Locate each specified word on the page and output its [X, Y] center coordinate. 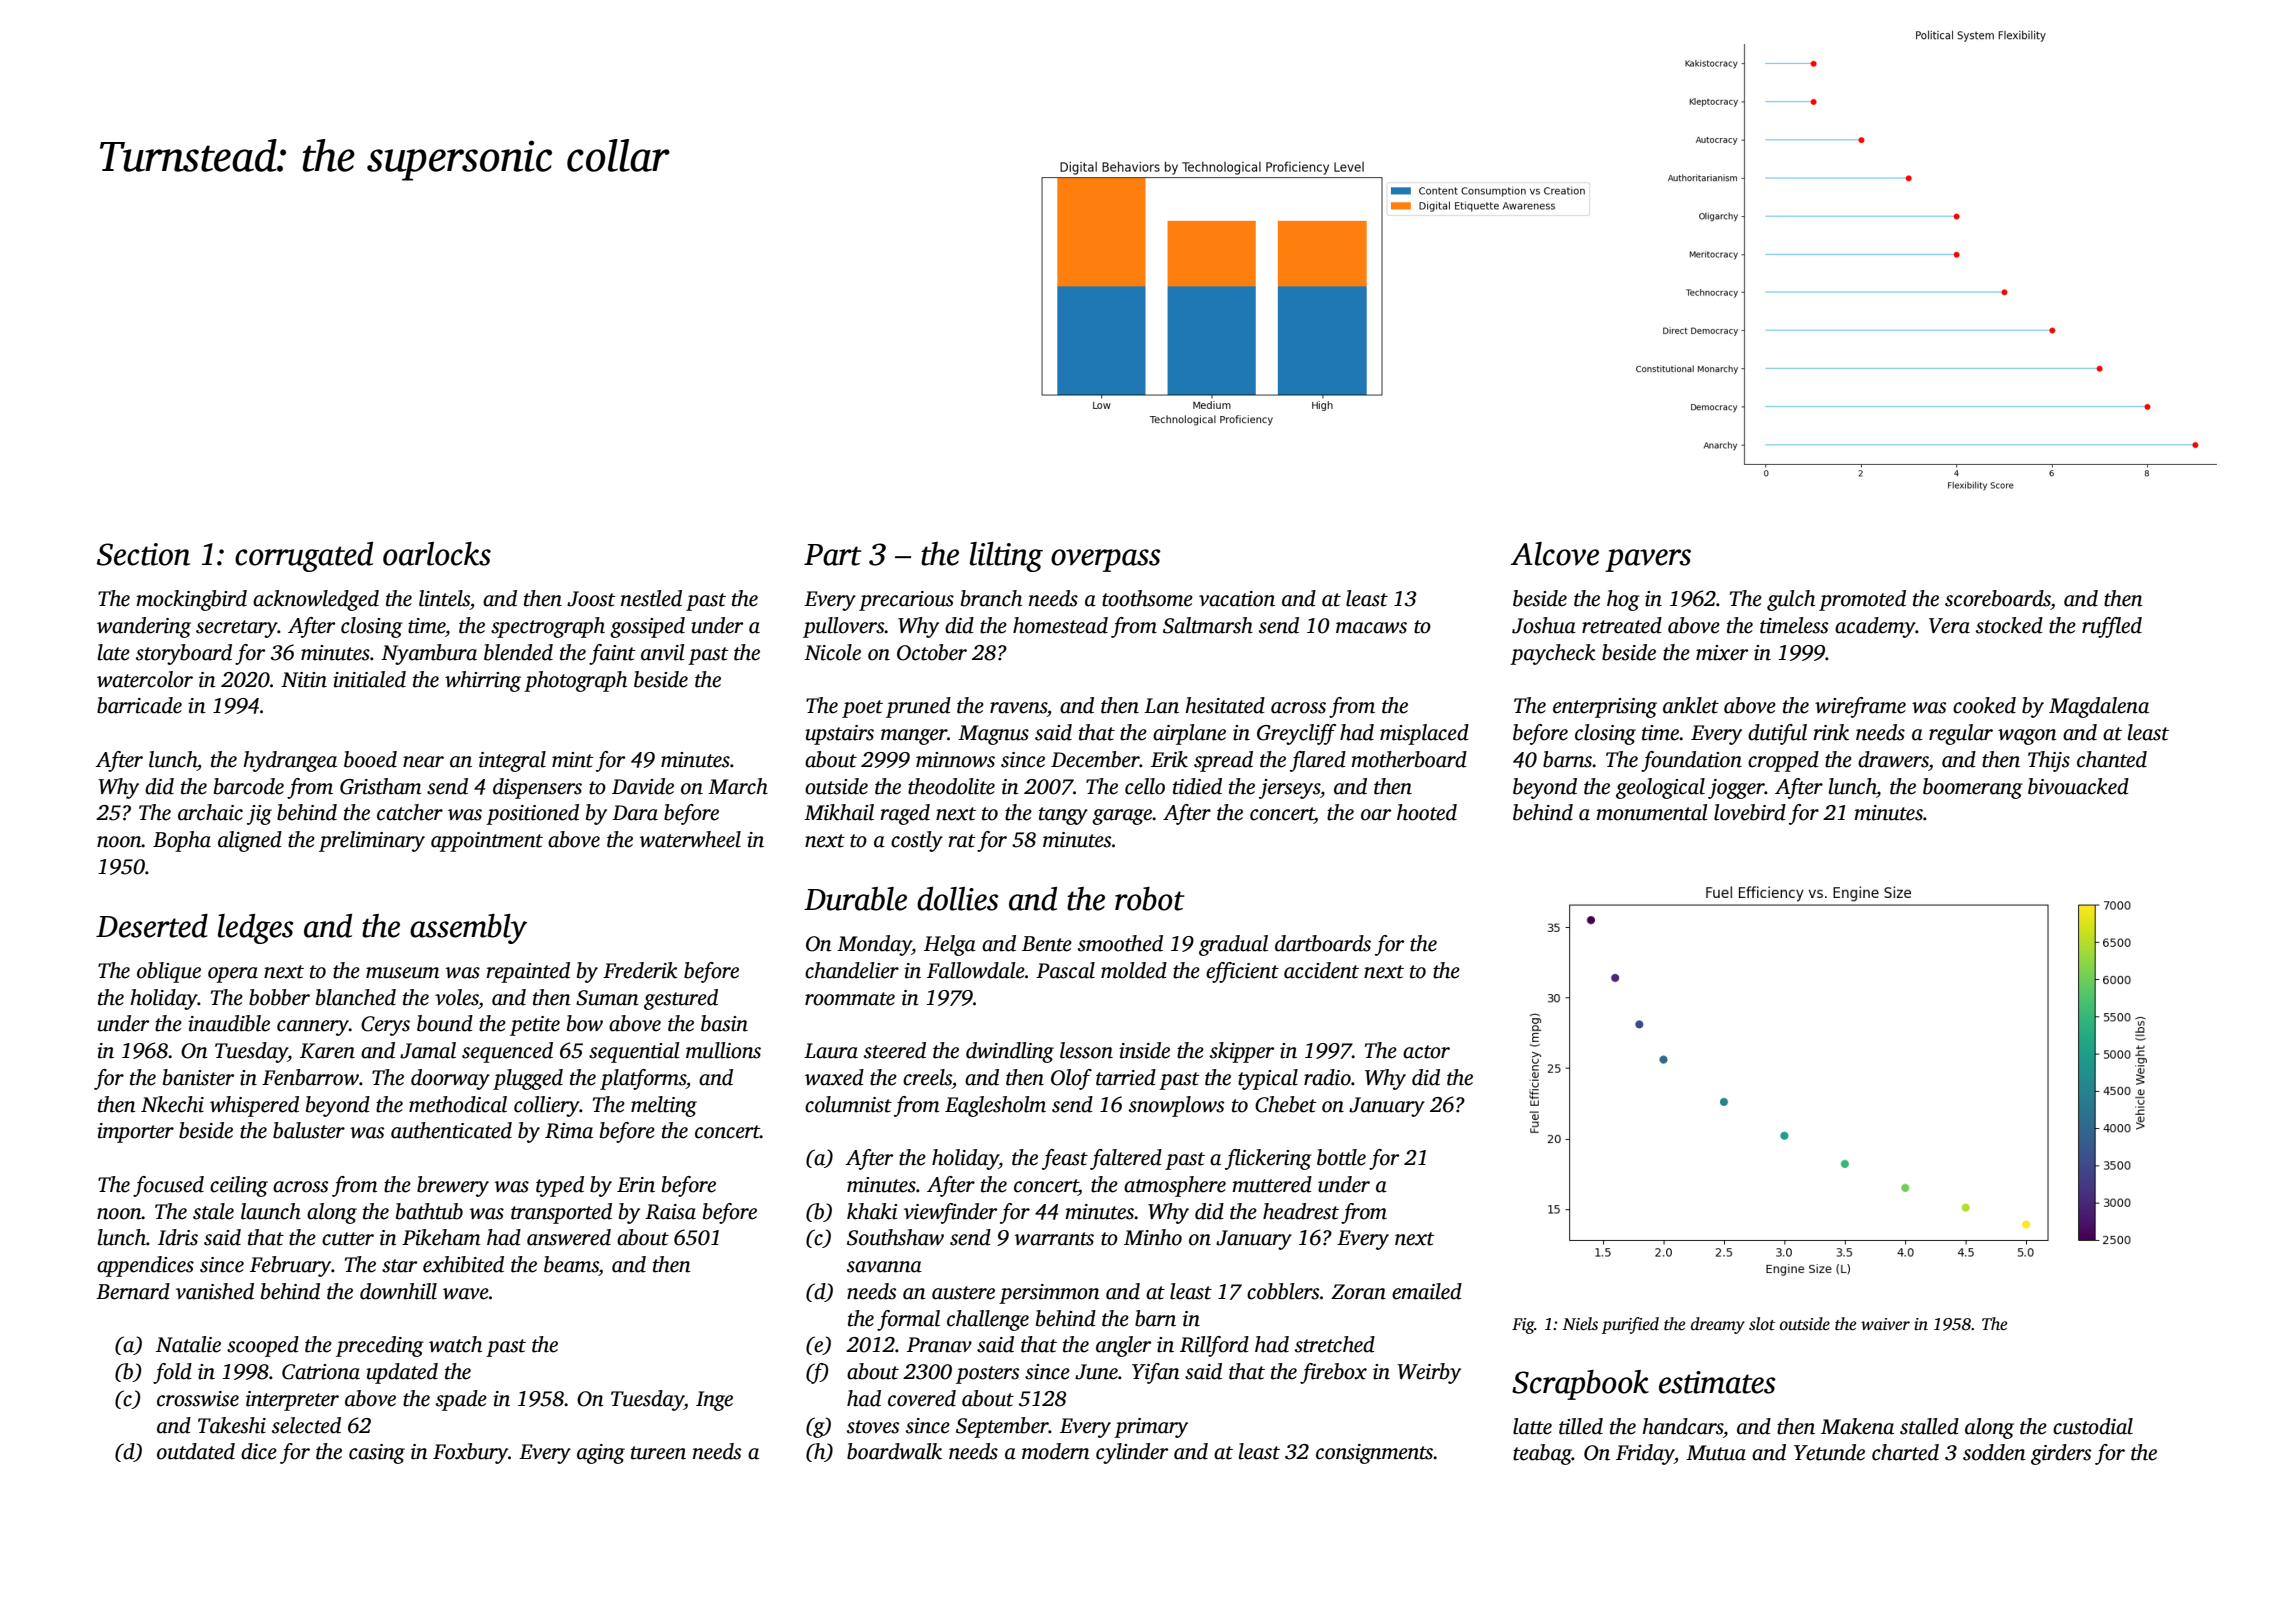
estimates [1717, 1382]
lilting [1006, 557]
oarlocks [437, 554]
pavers [1648, 560]
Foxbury [470, 1453]
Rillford [1214, 1346]
